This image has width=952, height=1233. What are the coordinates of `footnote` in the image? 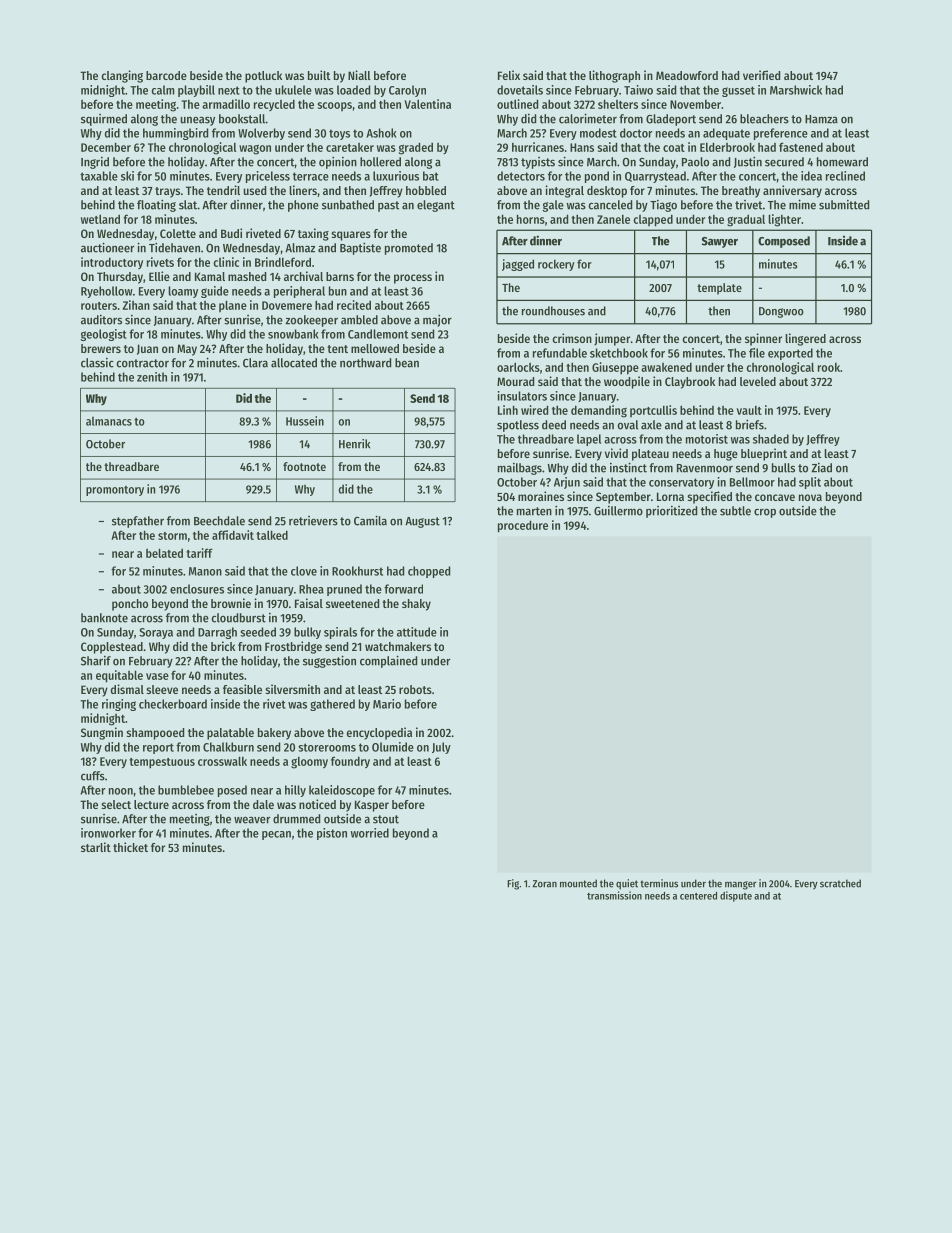 It's located at (304, 466).
